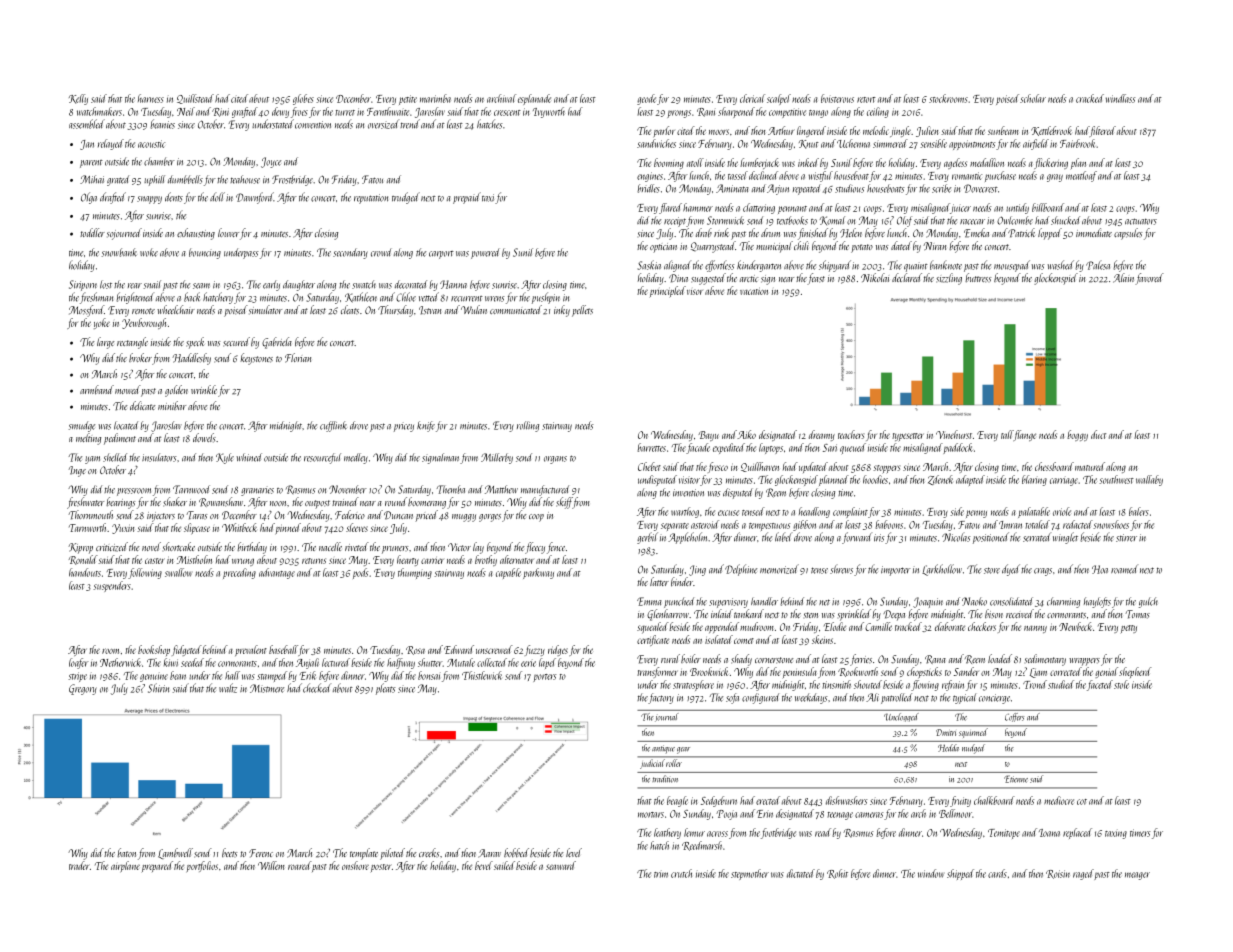 The height and width of the page is (952, 1233). Describe the element at coordinates (435, 98) in the page. I see `marimba` at that location.
